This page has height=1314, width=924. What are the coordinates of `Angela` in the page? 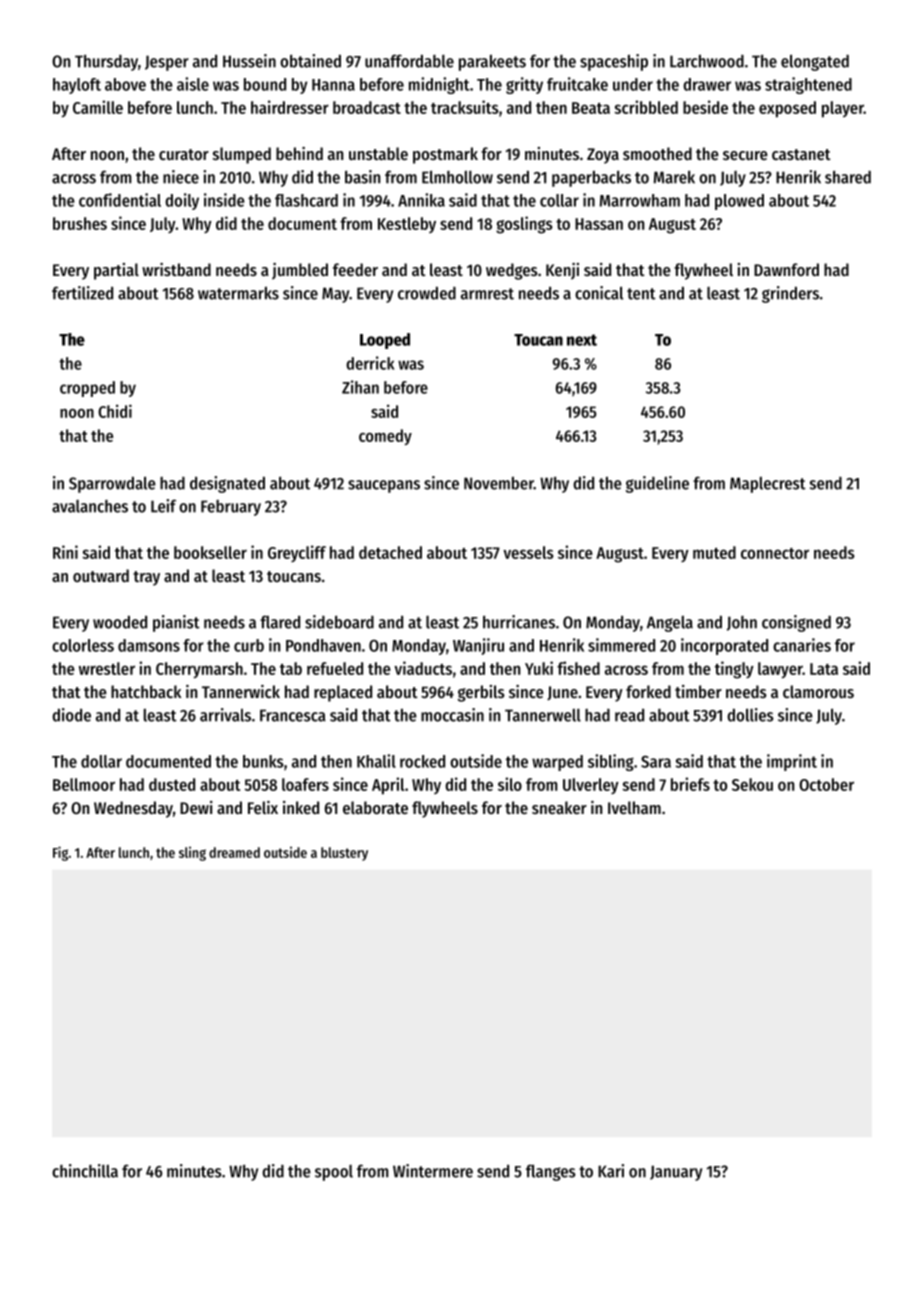 It's located at (670, 624).
